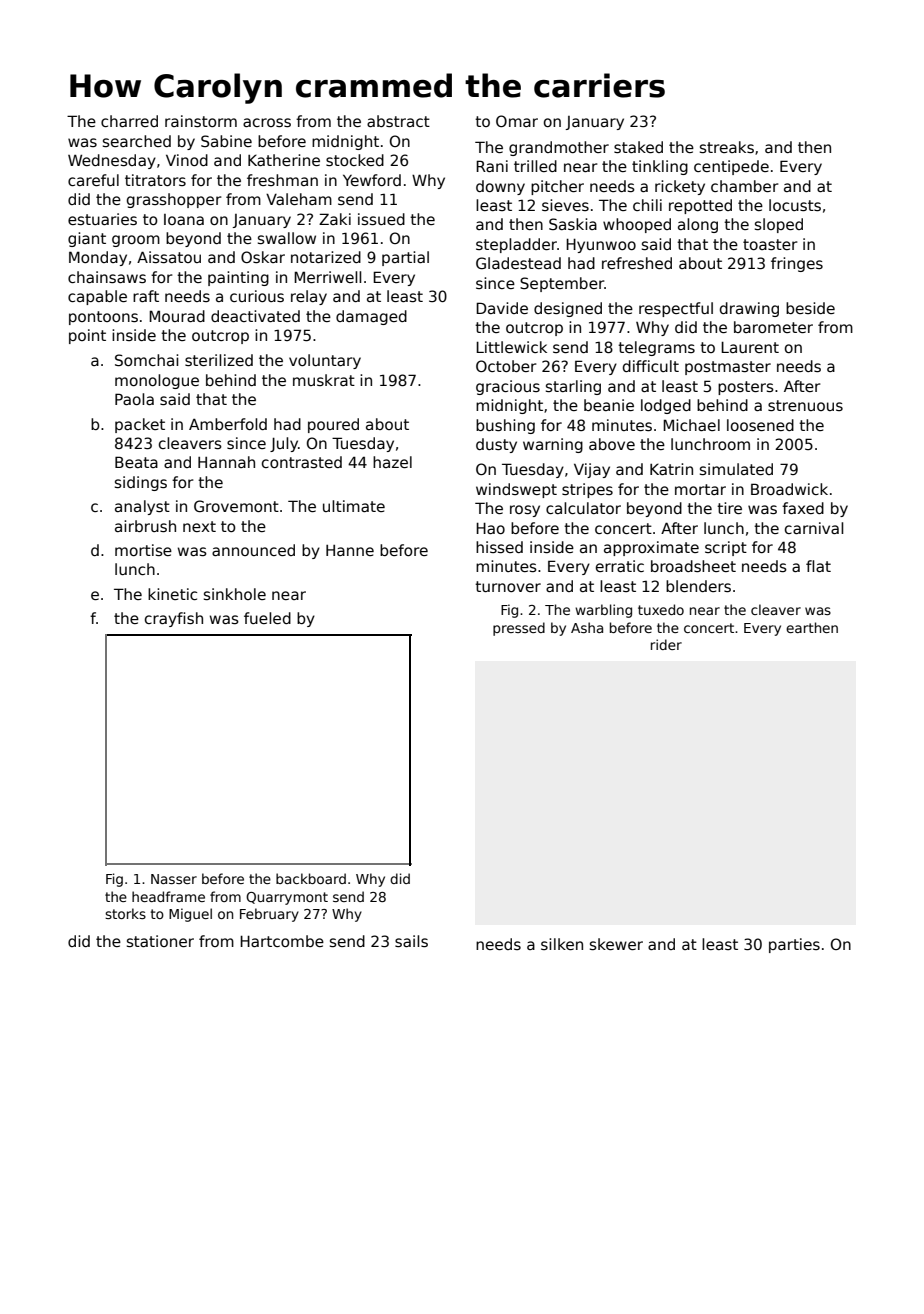  I want to click on beside, so click(810, 308).
